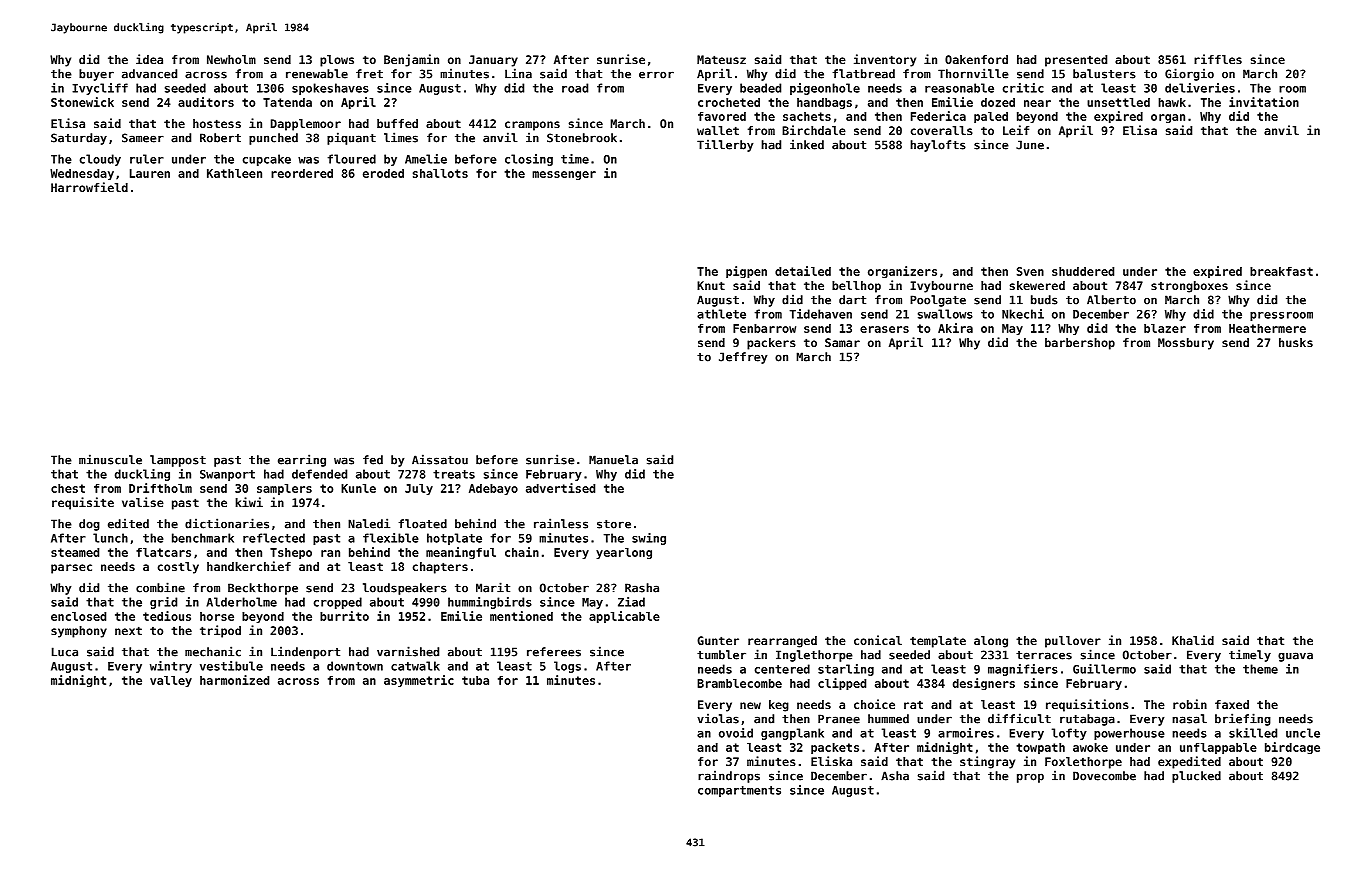  Describe the element at coordinates (739, 791) in the document. I see `compartments` at that location.
